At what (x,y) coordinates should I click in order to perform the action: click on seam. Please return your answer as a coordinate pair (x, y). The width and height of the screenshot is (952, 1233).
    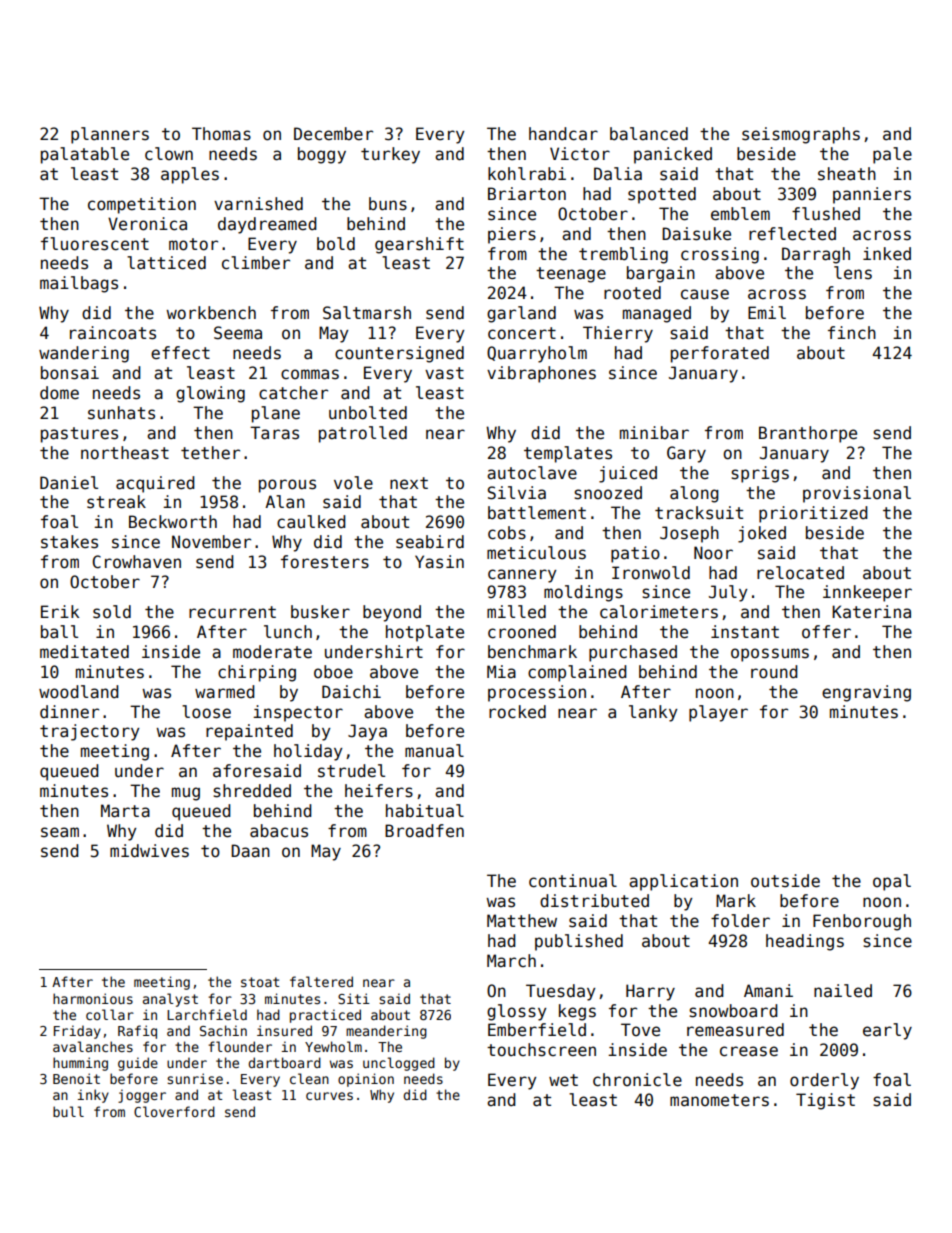
    Looking at the image, I should click on (60, 832).
